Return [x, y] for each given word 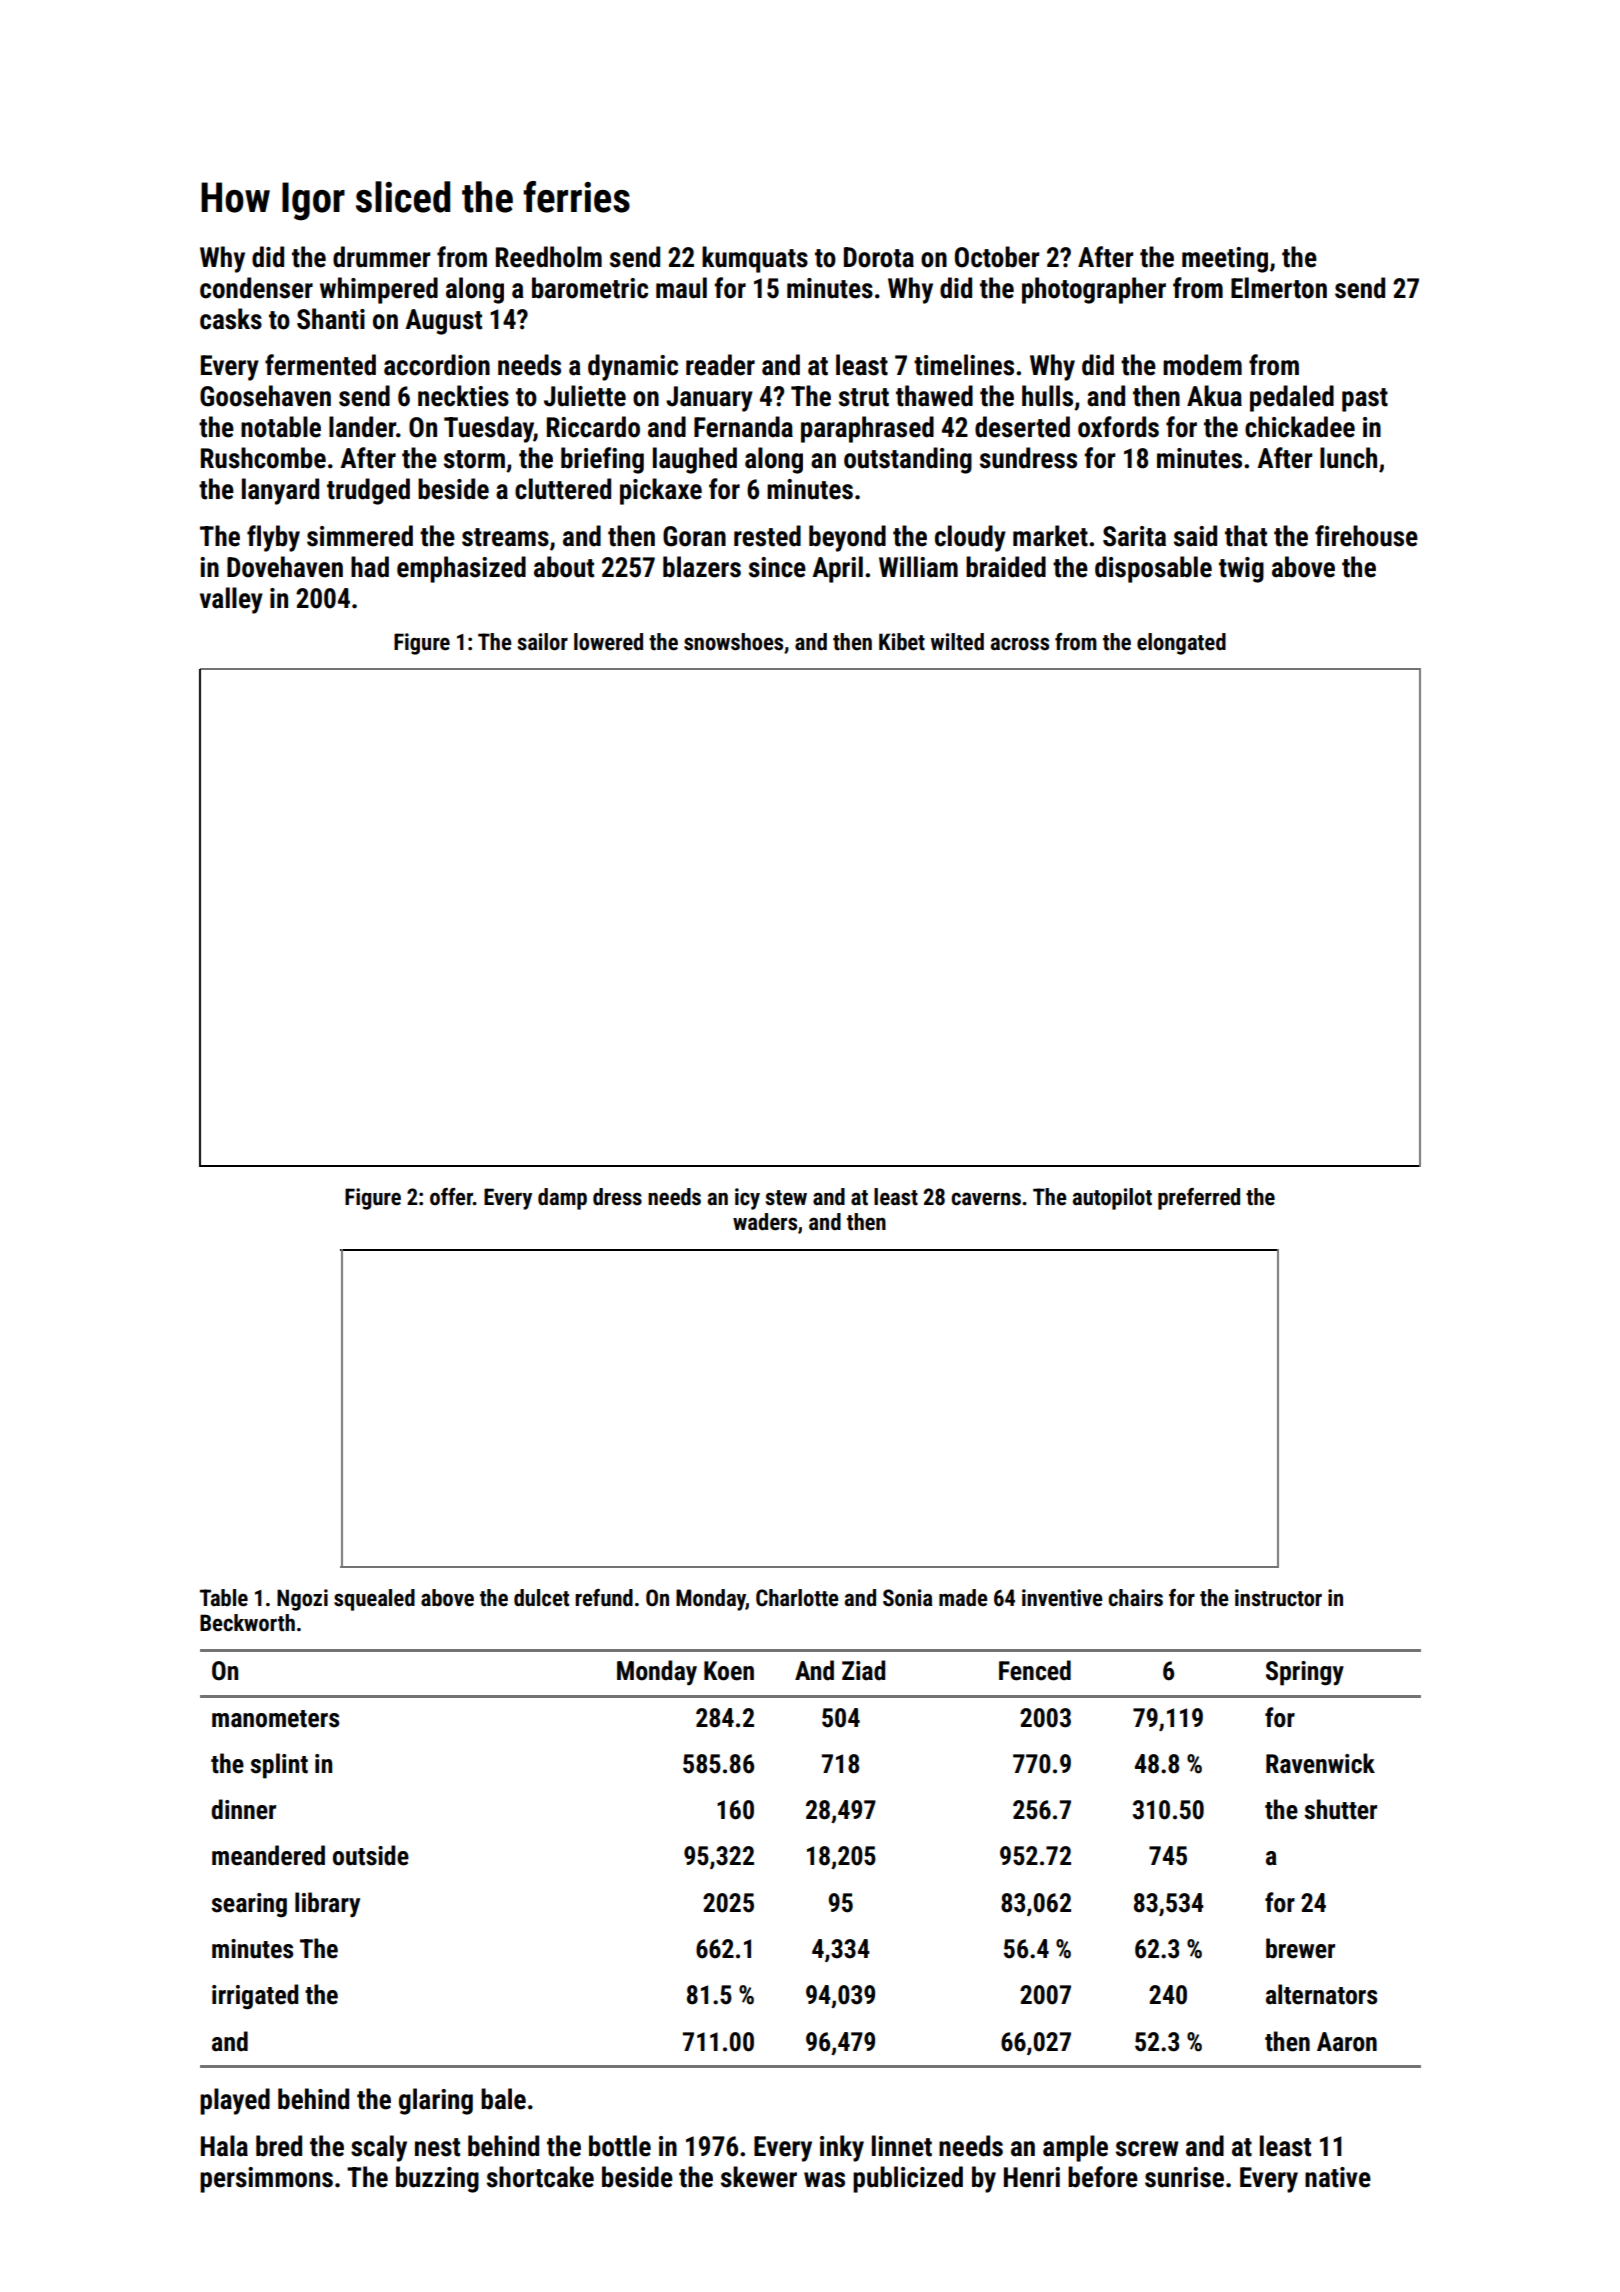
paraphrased [867, 429]
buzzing [437, 2179]
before [1103, 2177]
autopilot [1112, 1199]
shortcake [540, 2177]
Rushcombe [263, 458]
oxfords [1118, 427]
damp [562, 1199]
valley [231, 600]
